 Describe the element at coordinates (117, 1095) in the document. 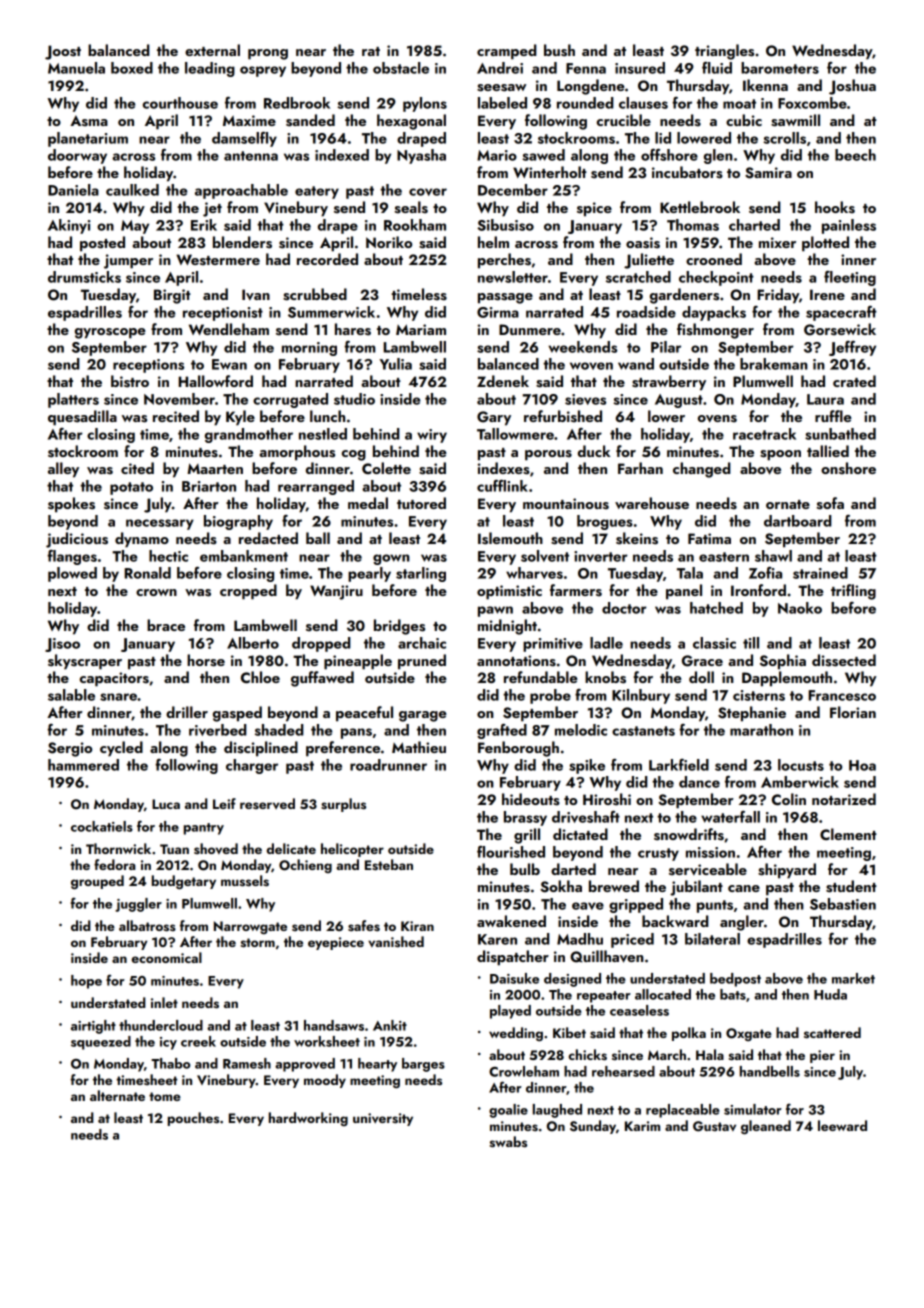

I see `alternate` at that location.
